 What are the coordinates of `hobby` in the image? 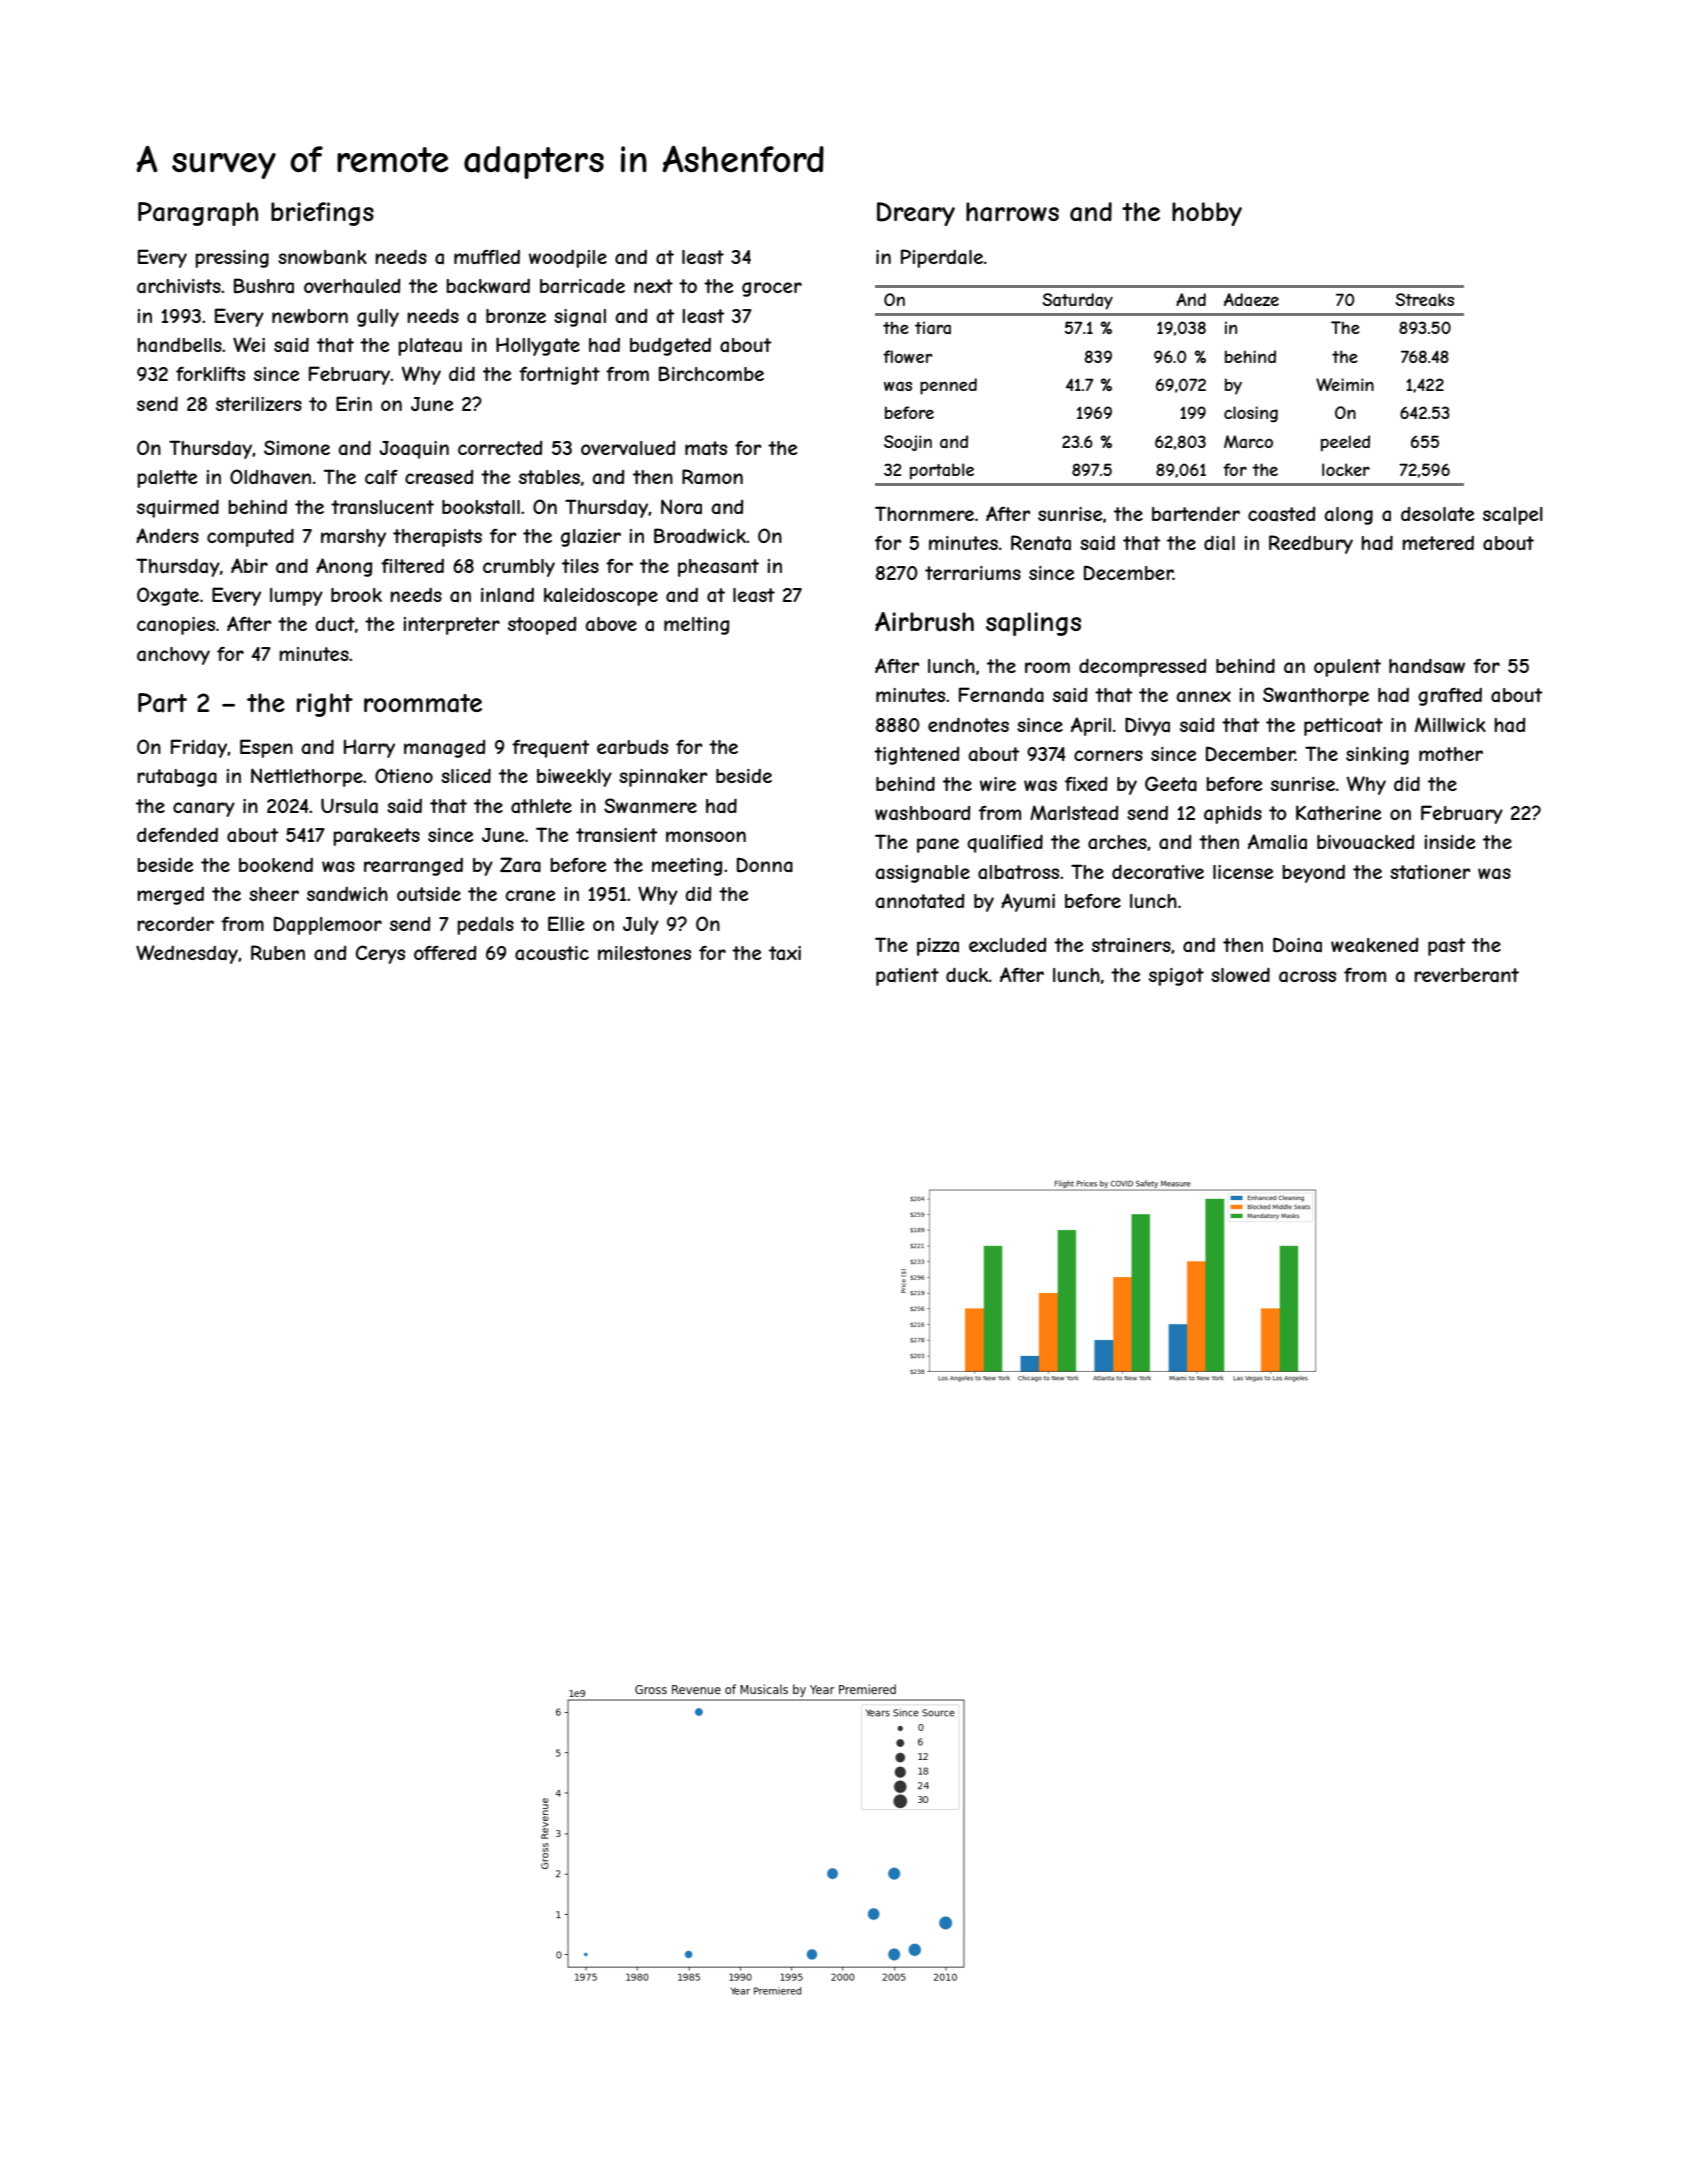 It's located at (1207, 214).
